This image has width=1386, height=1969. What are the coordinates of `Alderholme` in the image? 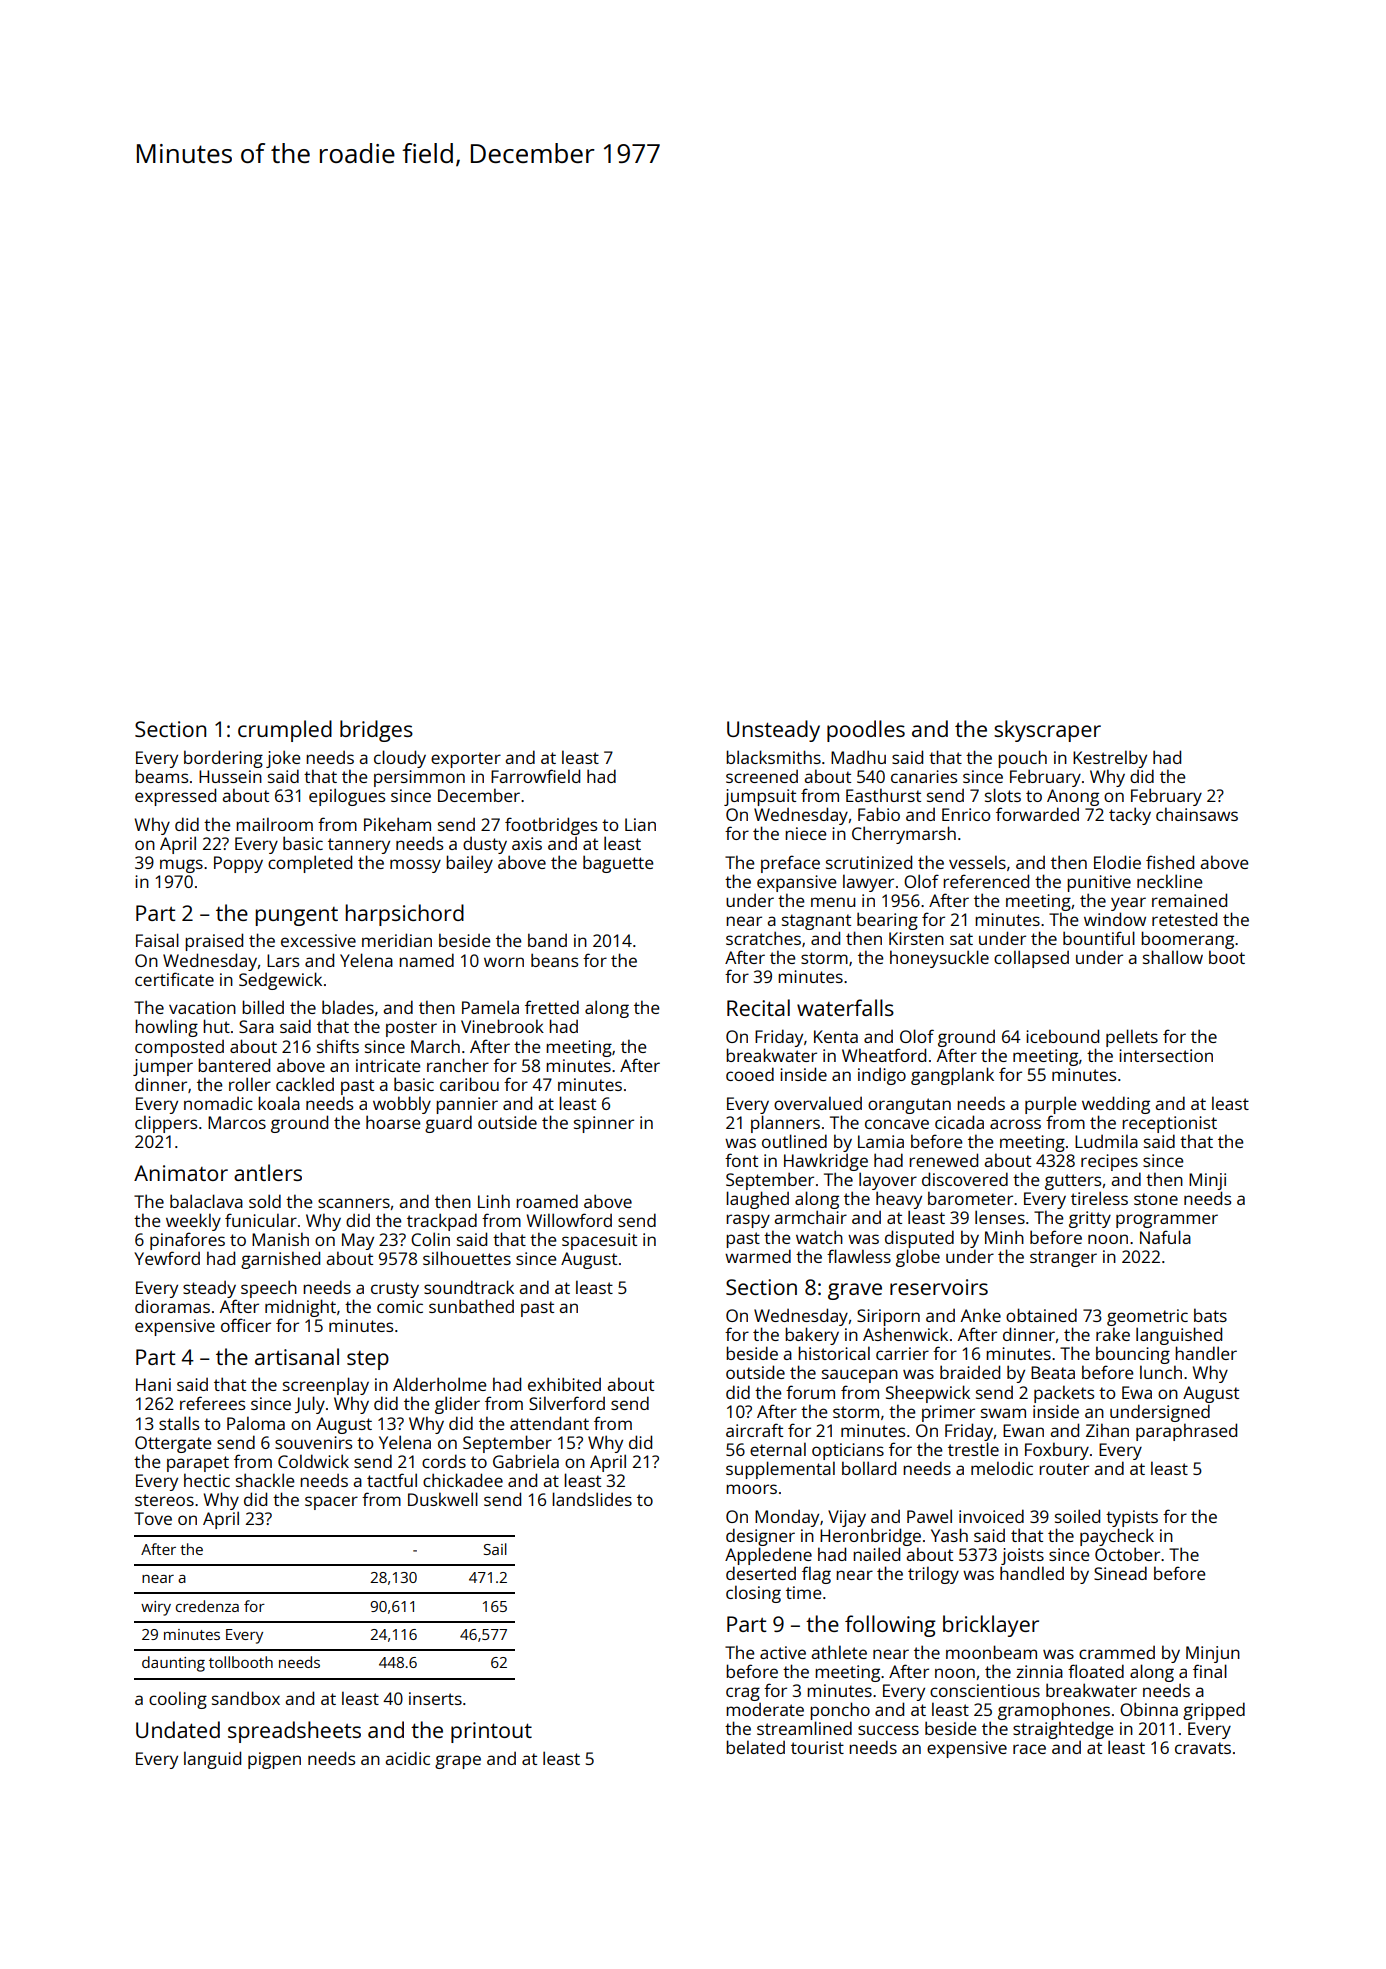 It's located at (439, 1384).
